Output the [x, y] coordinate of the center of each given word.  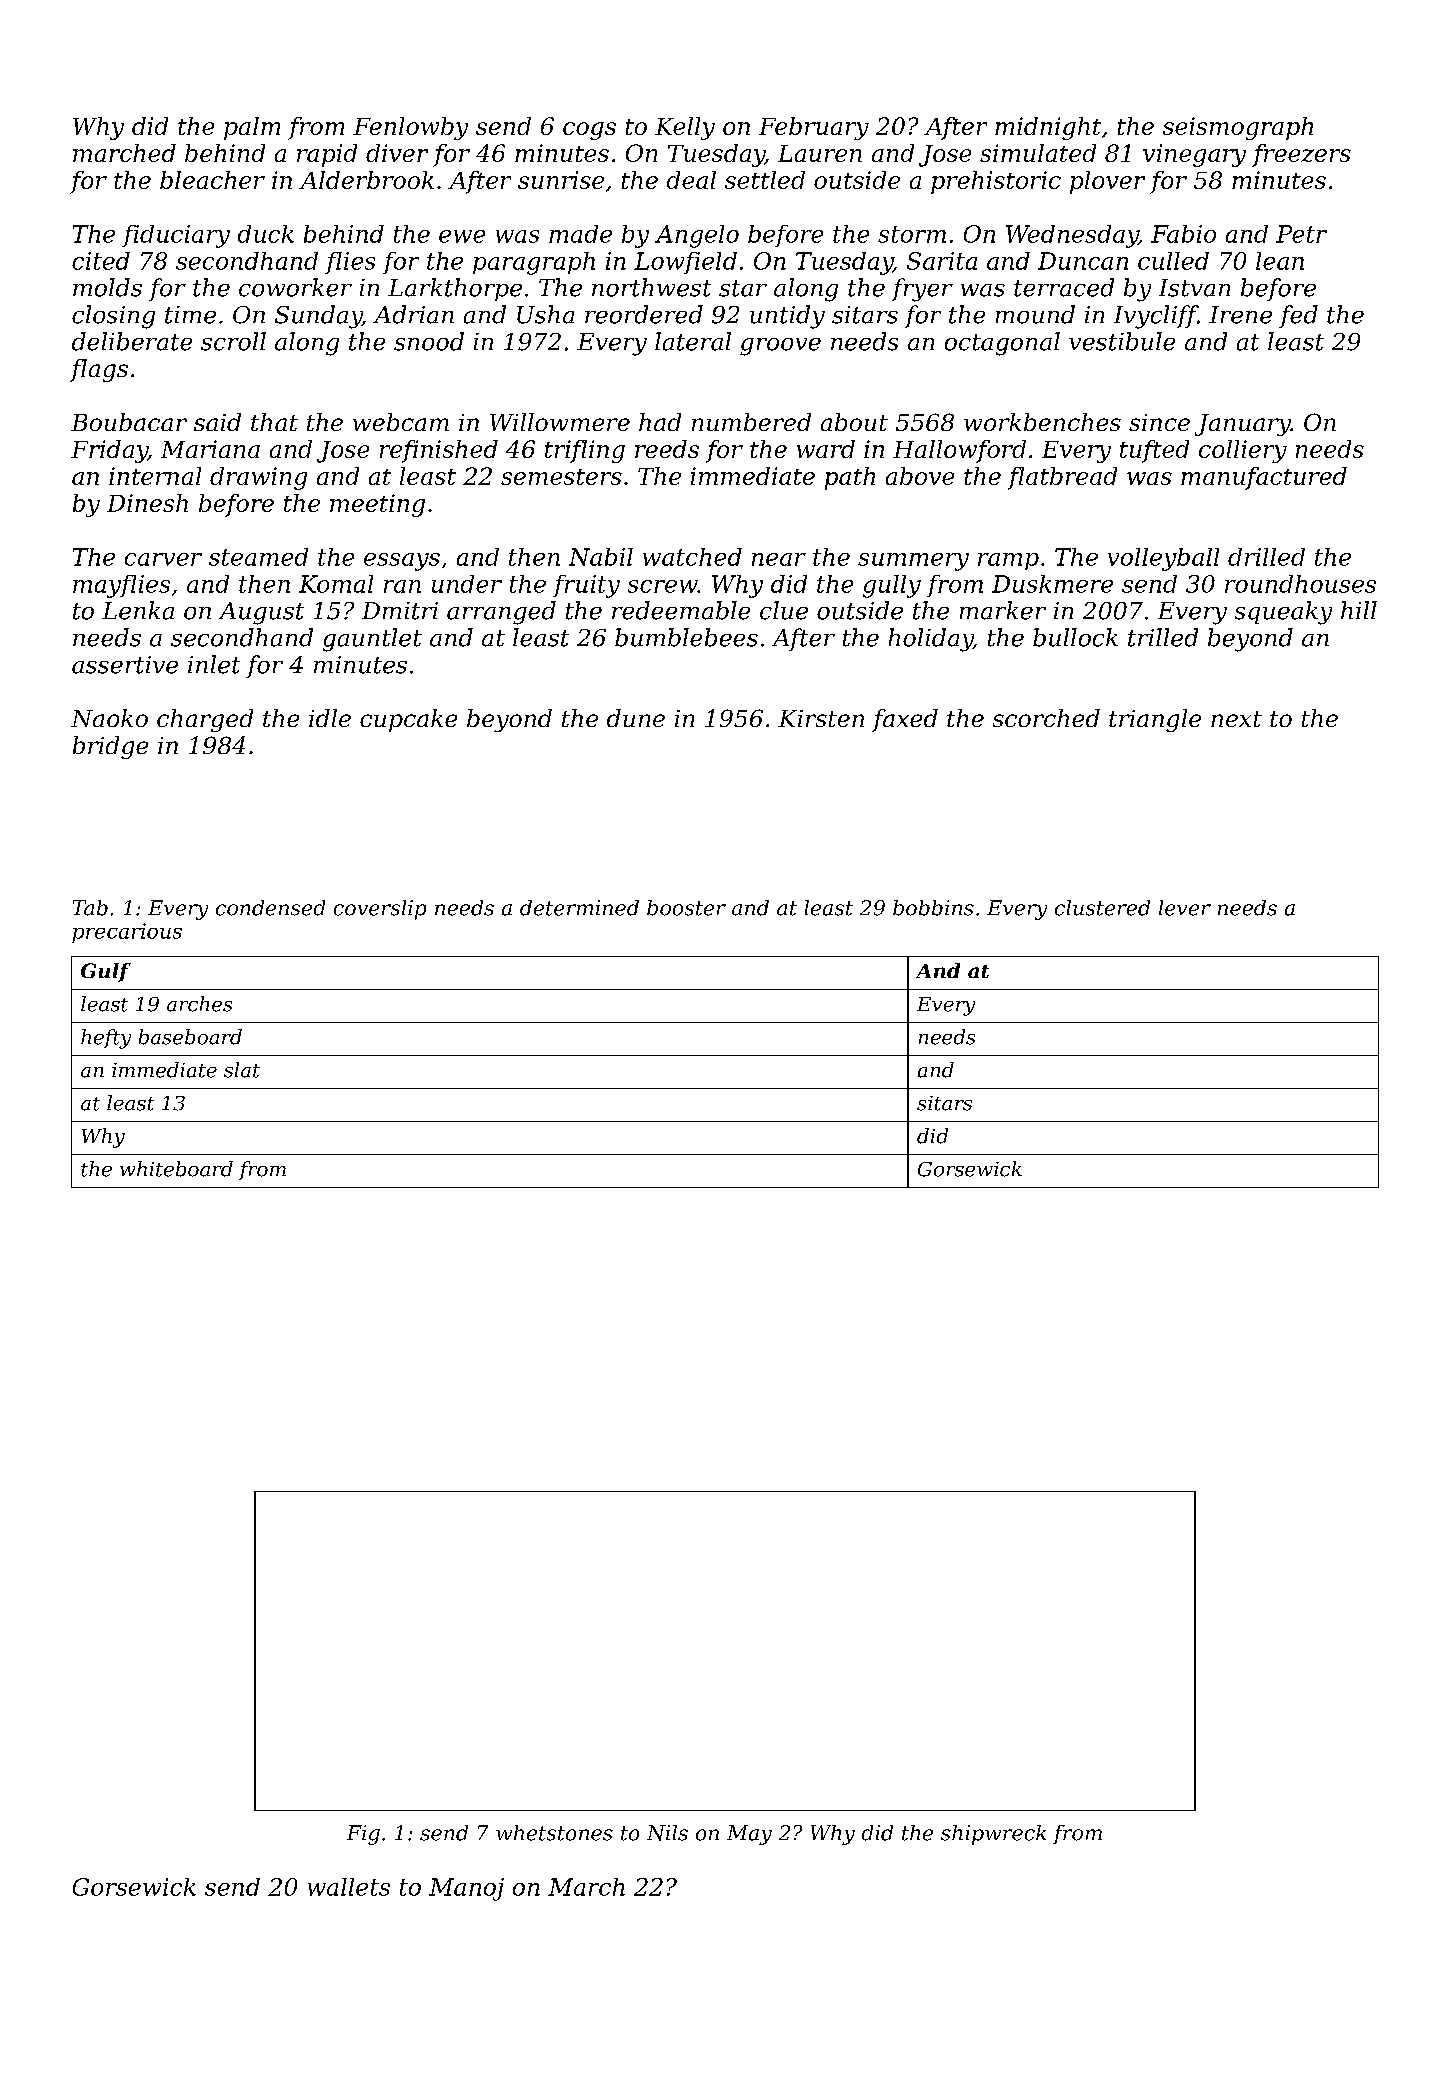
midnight [1048, 128]
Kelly [685, 128]
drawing [258, 478]
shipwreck [993, 1835]
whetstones [554, 1833]
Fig [363, 1835]
